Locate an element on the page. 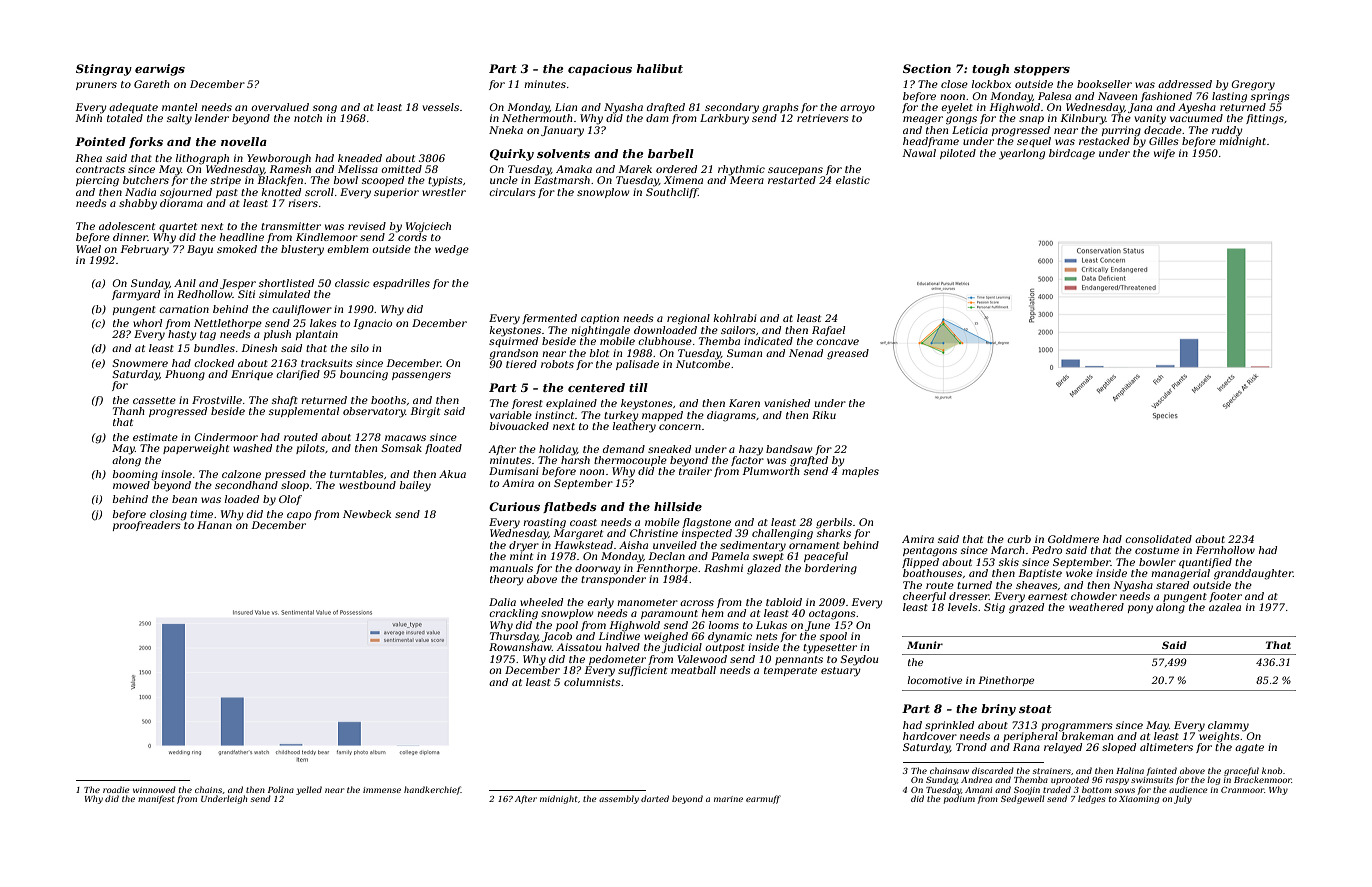 This document has width=1372, height=887. tough is located at coordinates (990, 70).
